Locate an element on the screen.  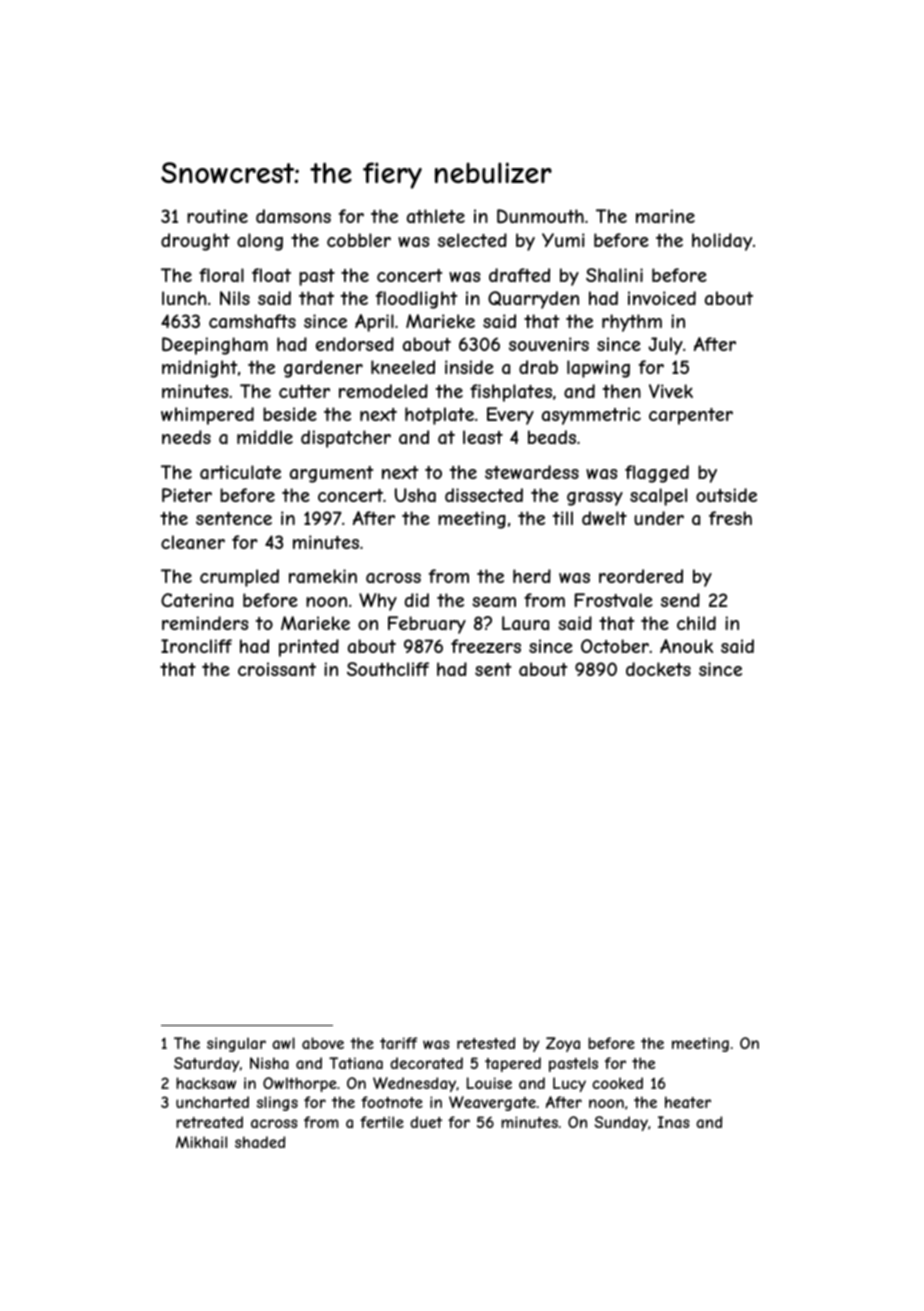
Vivek is located at coordinates (671, 391).
